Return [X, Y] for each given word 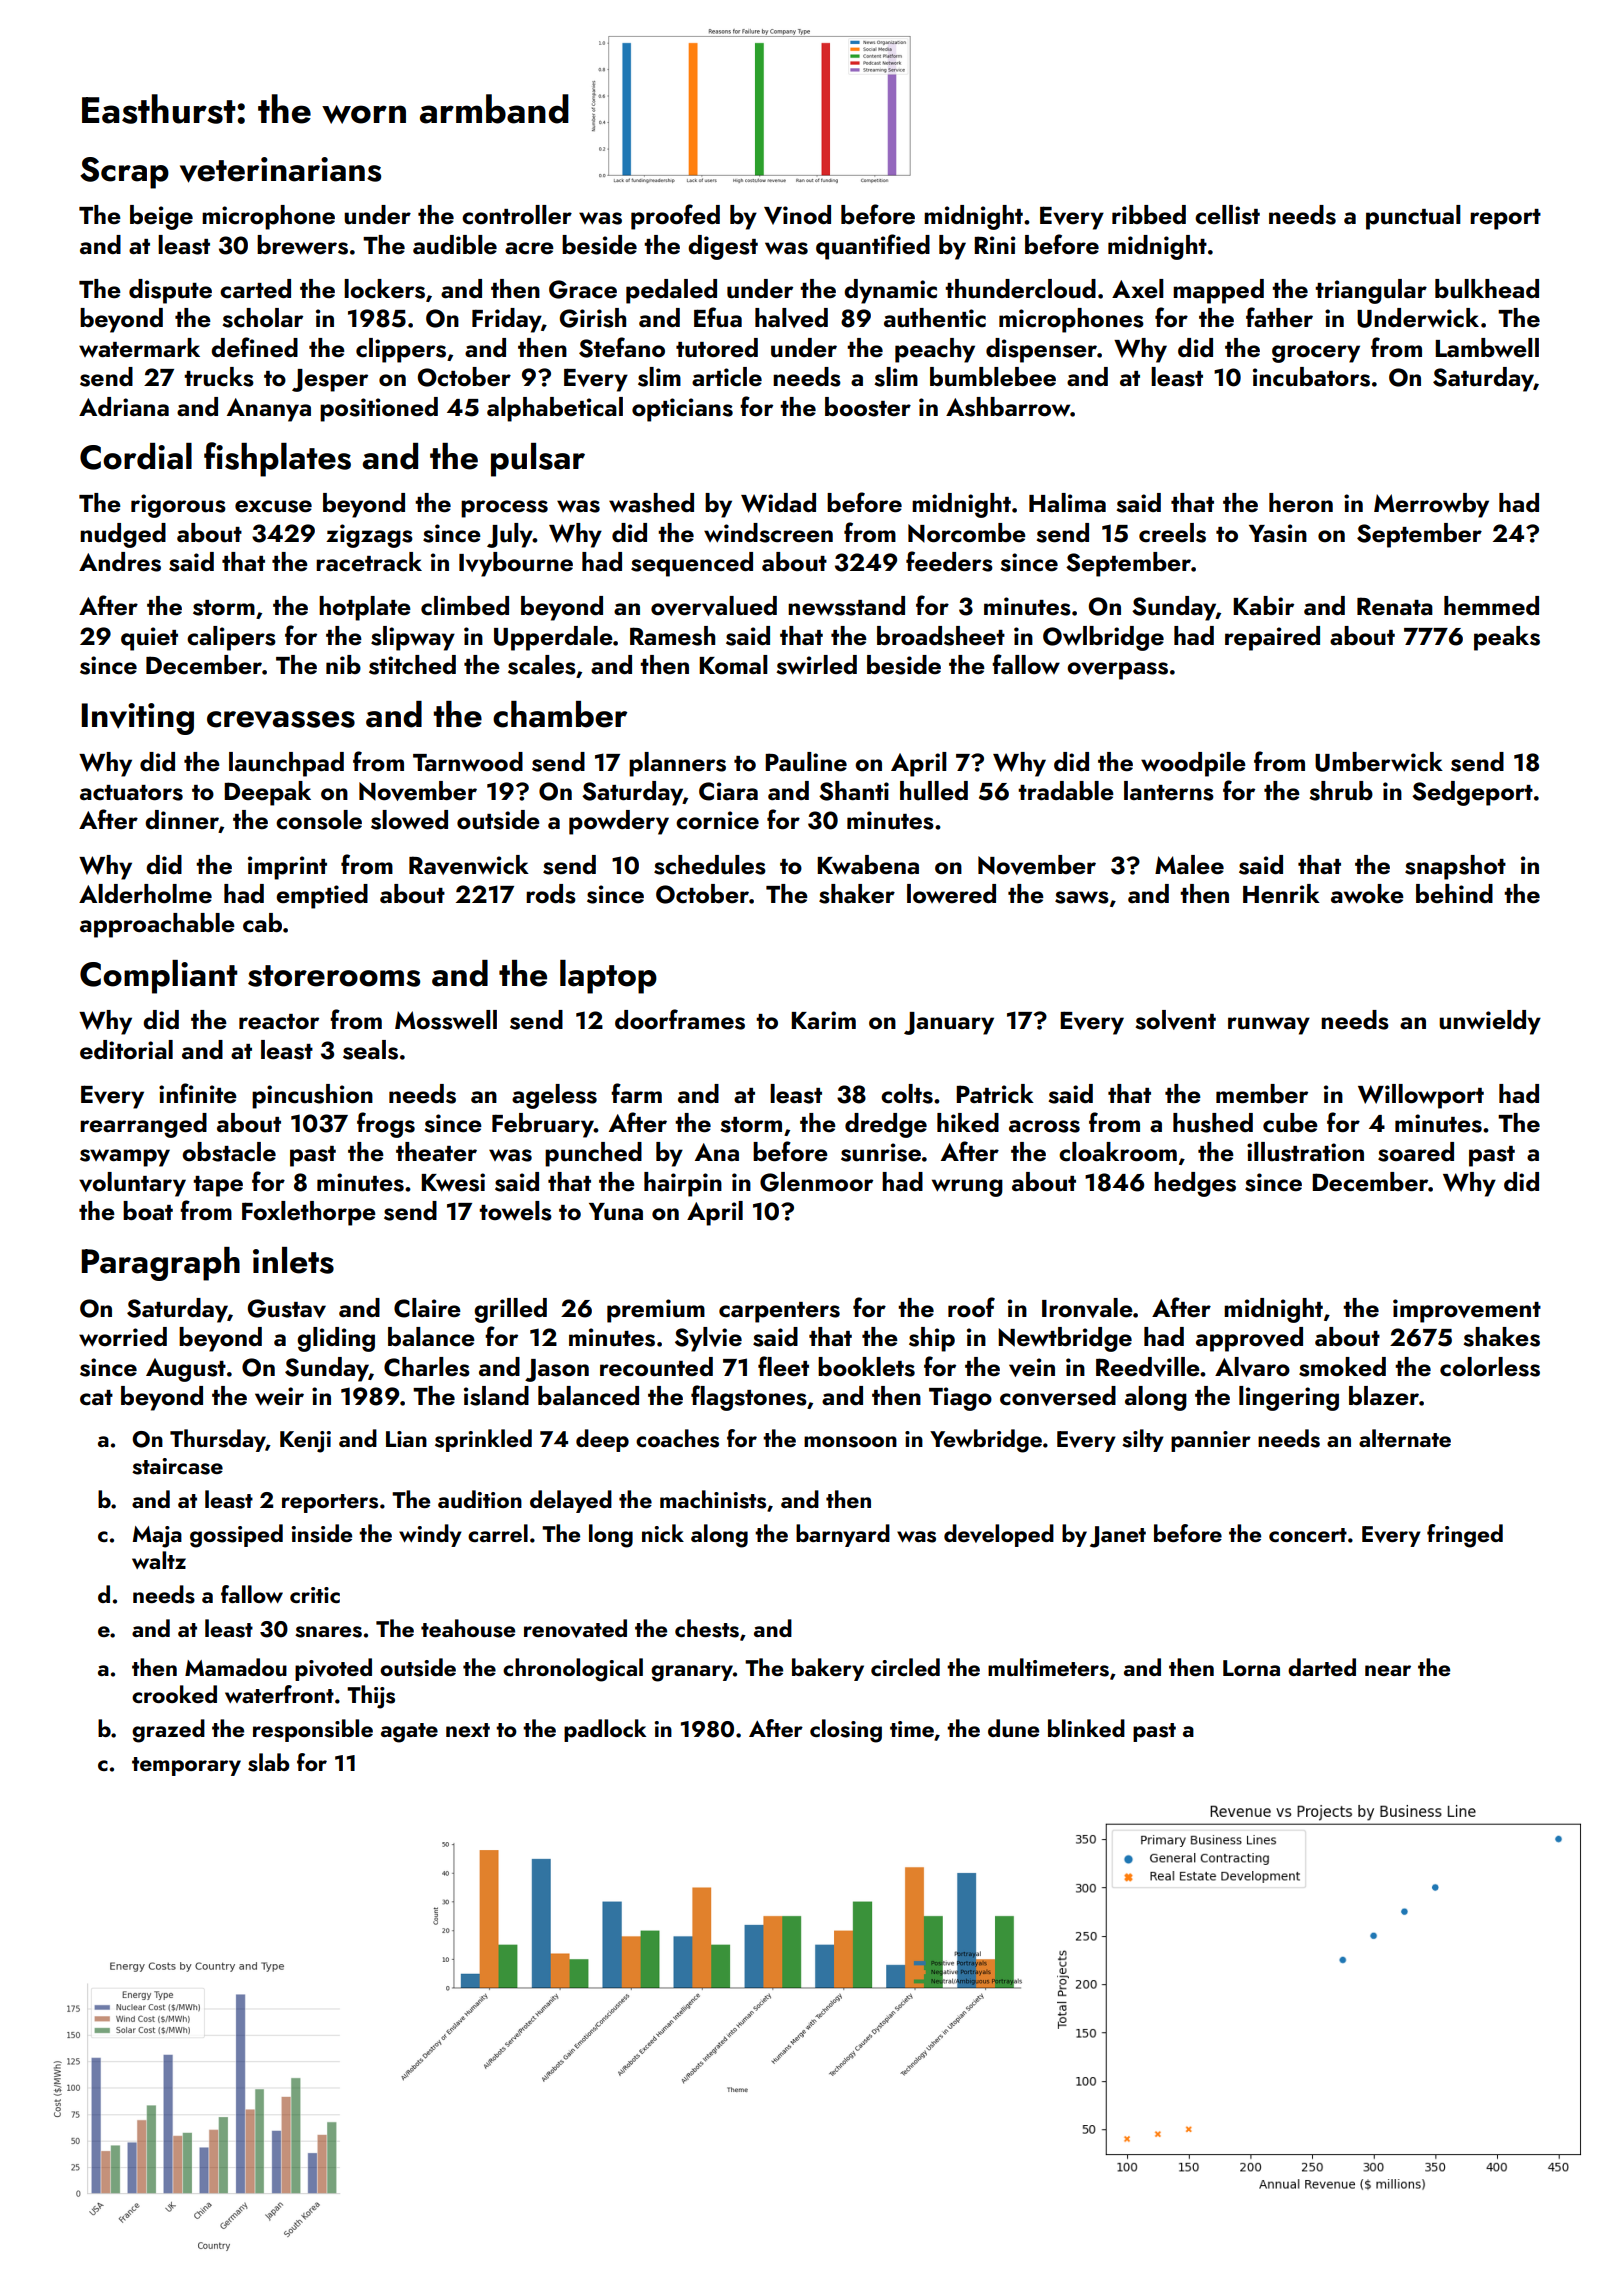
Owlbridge [1103, 638]
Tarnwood [468, 762]
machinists [713, 1499]
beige [161, 217]
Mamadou [236, 1667]
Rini [995, 245]
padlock [605, 1730]
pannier [1211, 1441]
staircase [177, 1466]
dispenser [1041, 350]
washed [651, 503]
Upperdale [553, 638]
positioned [379, 409]
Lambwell [1487, 348]
